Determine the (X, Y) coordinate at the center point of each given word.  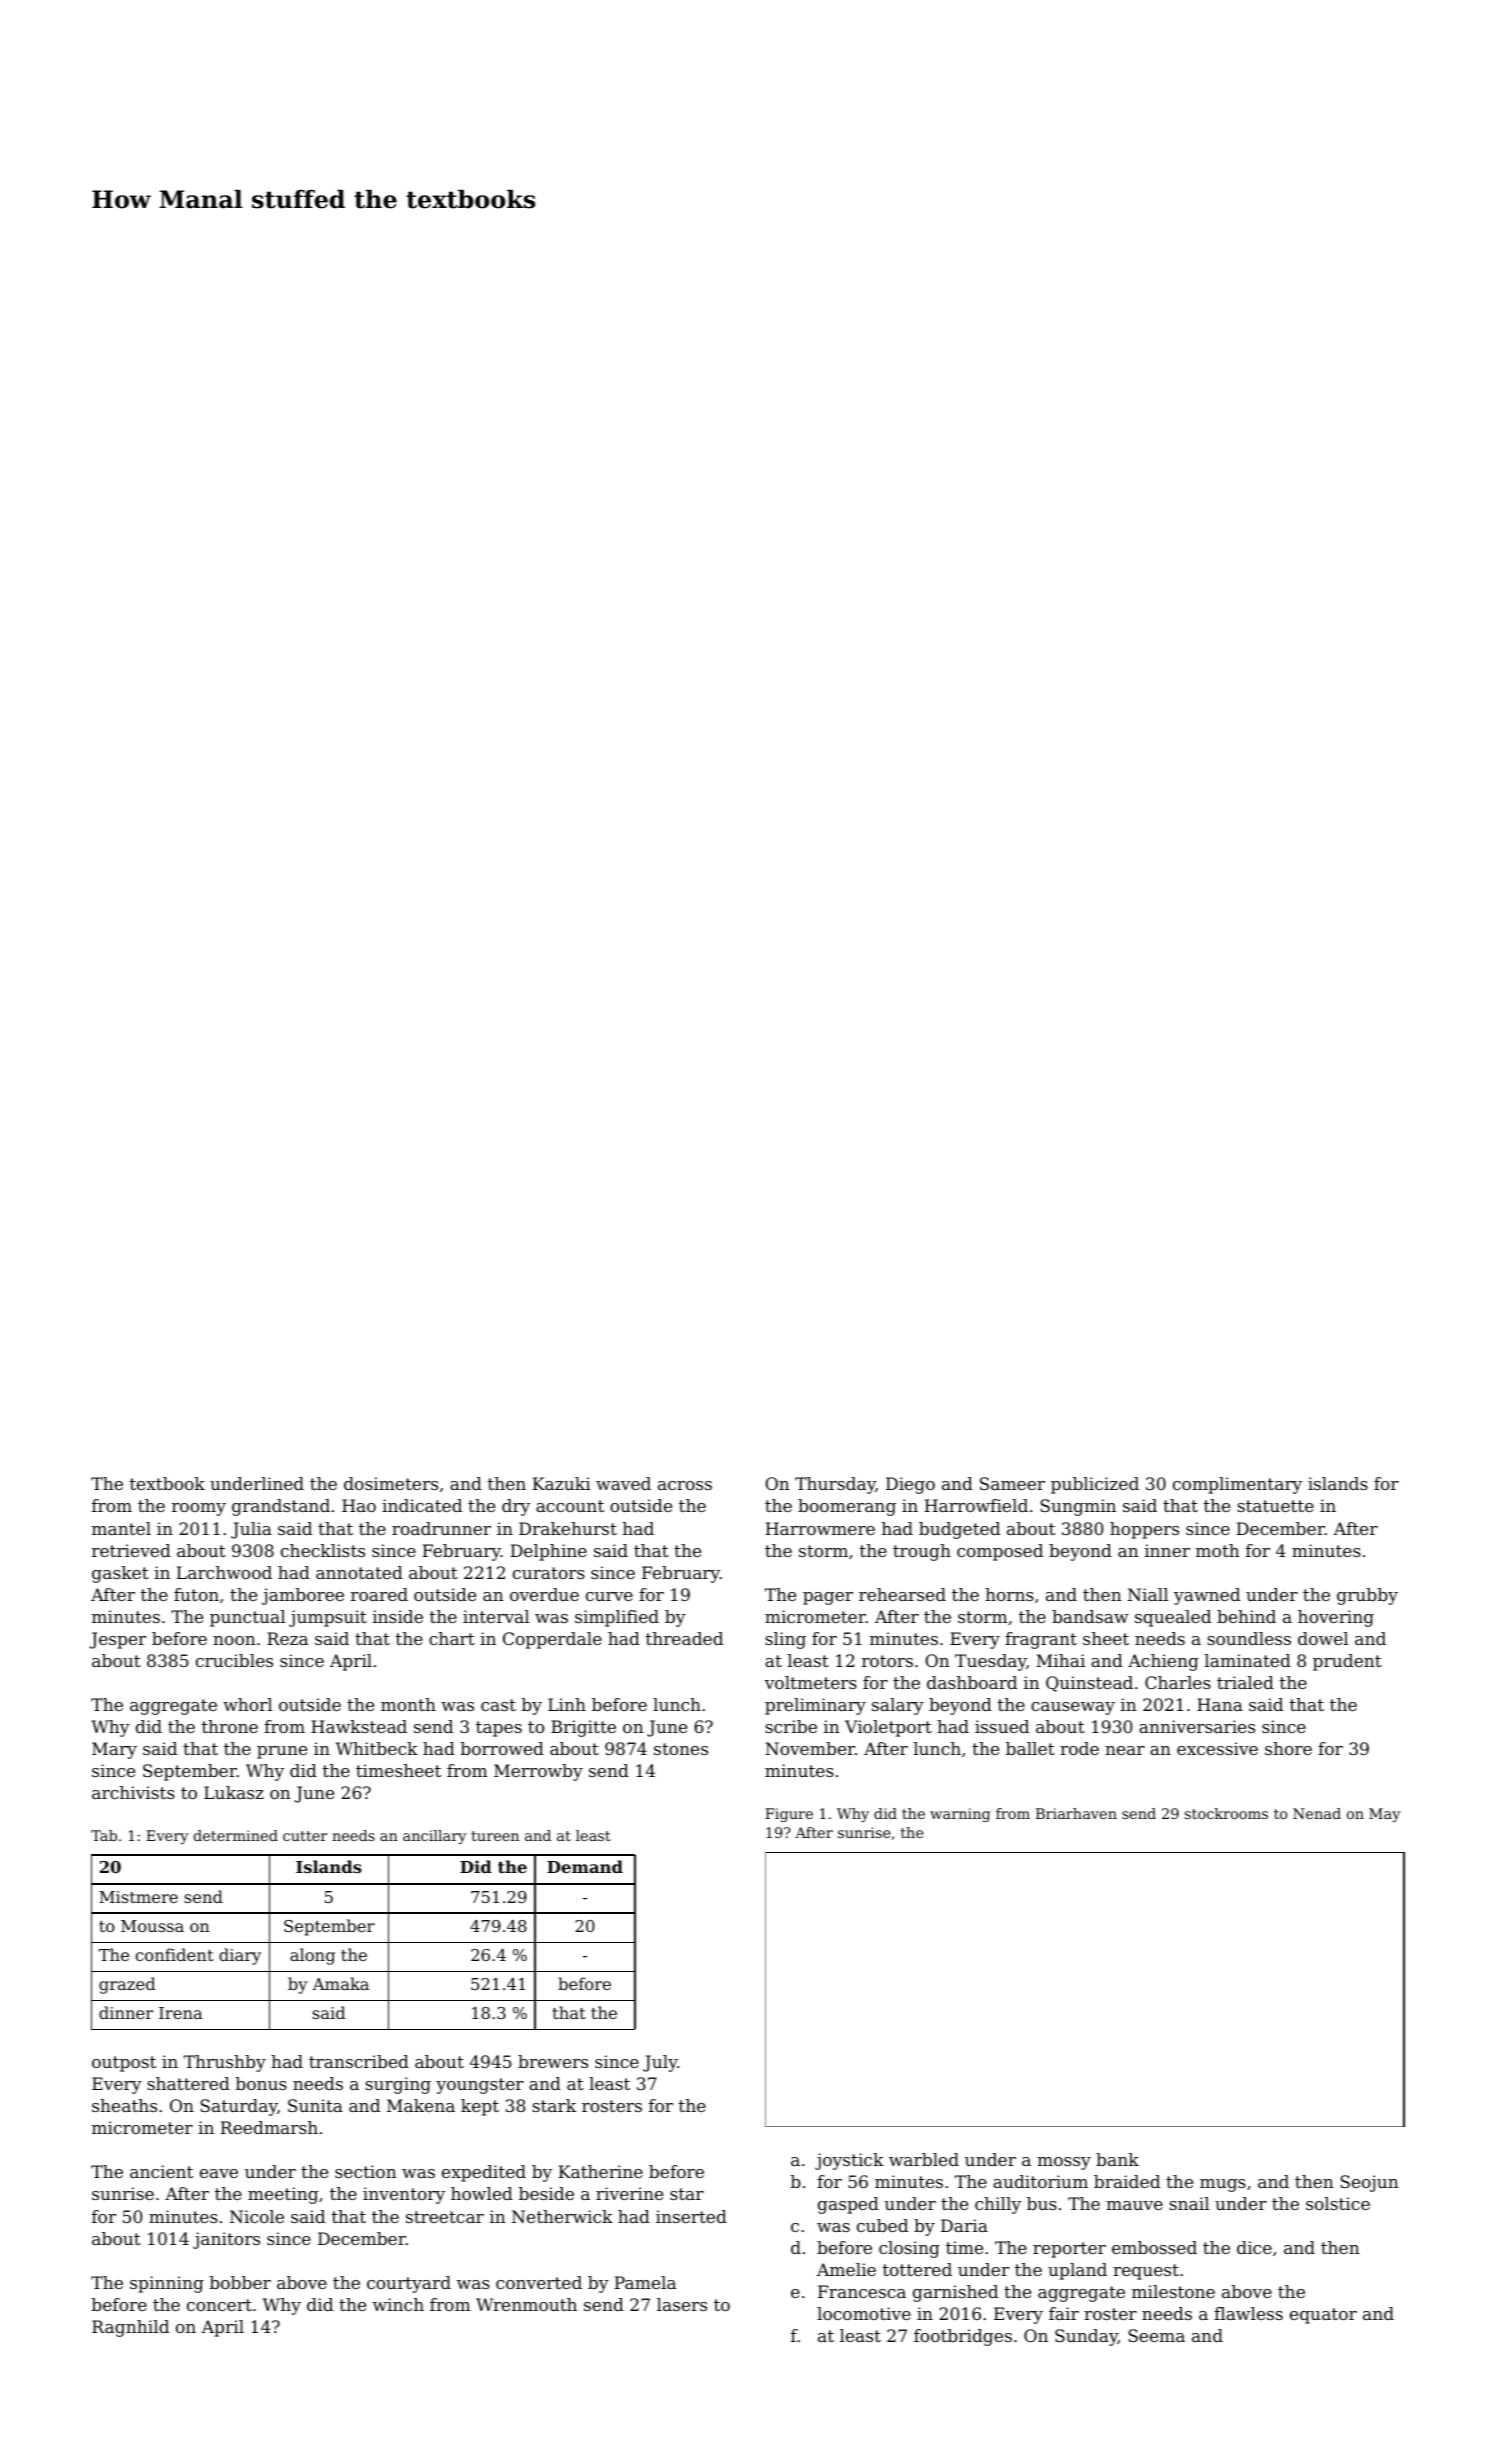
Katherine (600, 2171)
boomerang (847, 1507)
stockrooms (1226, 1813)
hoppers (1144, 1530)
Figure (789, 1815)
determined (236, 1835)
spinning (167, 2284)
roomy (199, 1509)
